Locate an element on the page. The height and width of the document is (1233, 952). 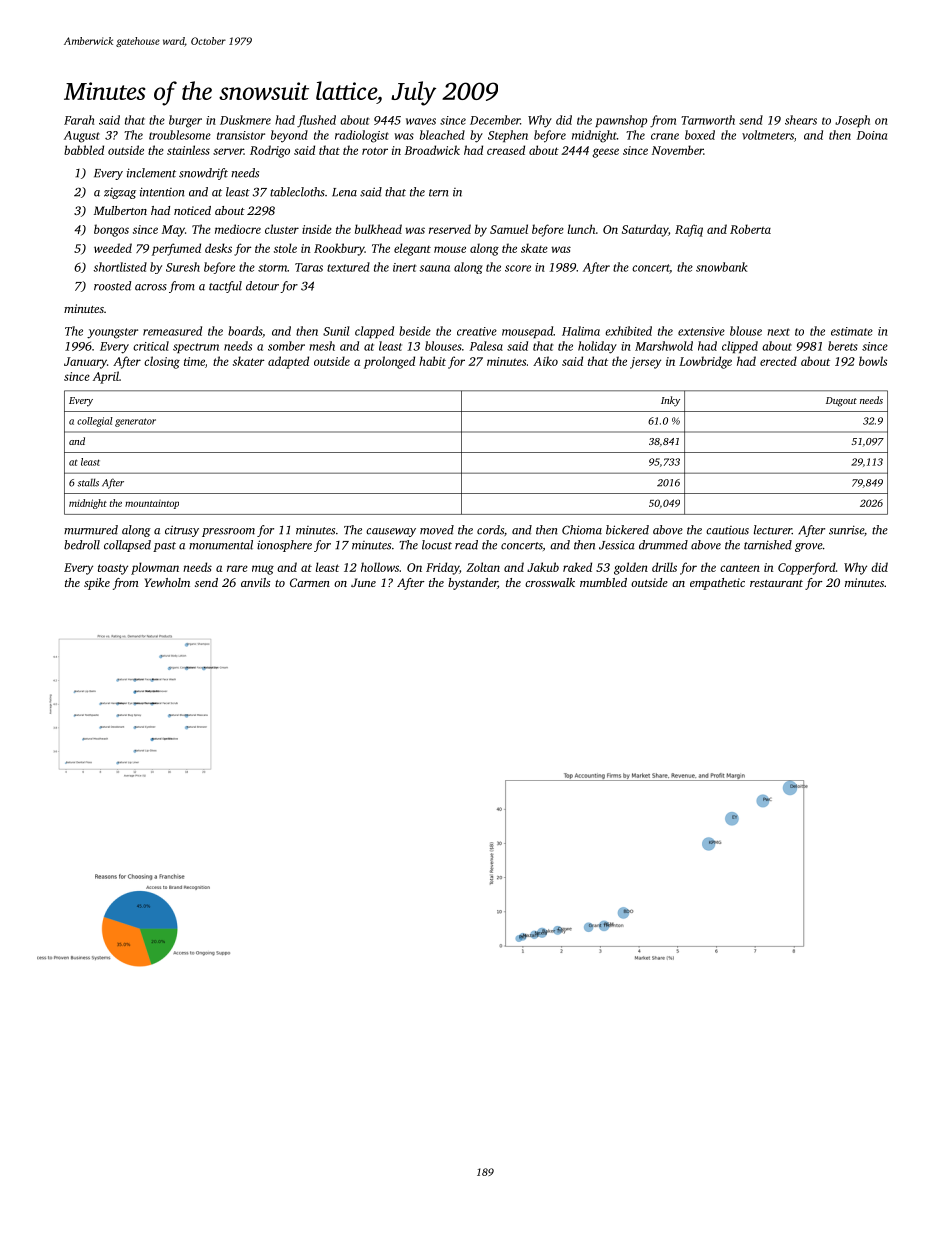
Joseph is located at coordinates (852, 121).
